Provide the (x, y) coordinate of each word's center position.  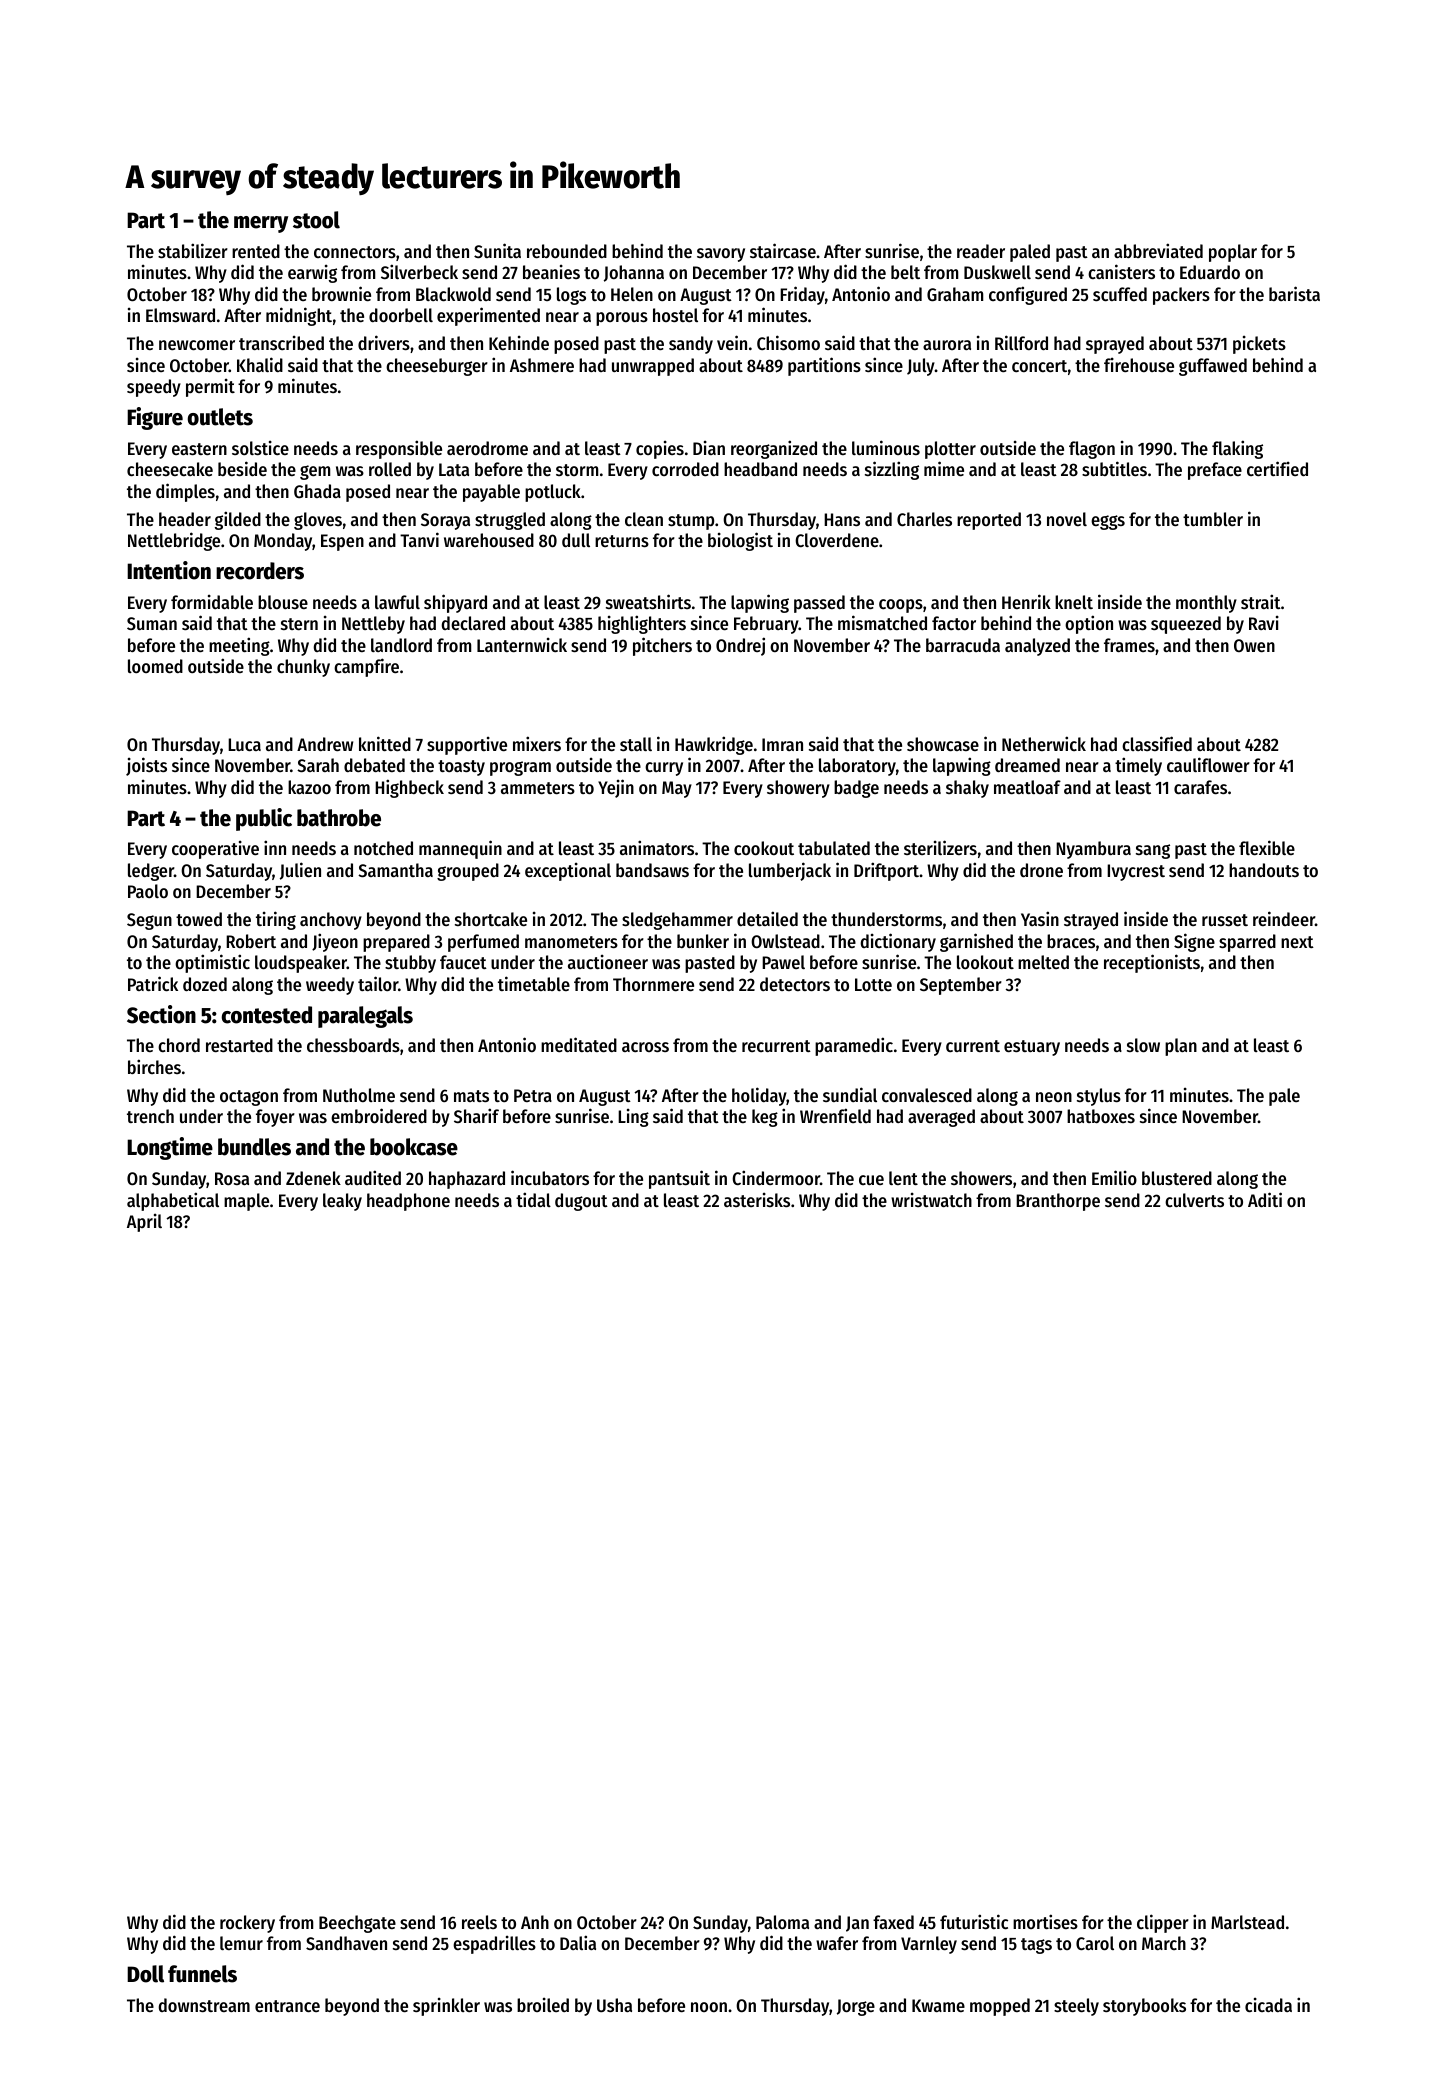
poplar (1233, 253)
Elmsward (180, 315)
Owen (1254, 645)
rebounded (567, 251)
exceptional (568, 871)
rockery (247, 1924)
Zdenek (313, 1178)
